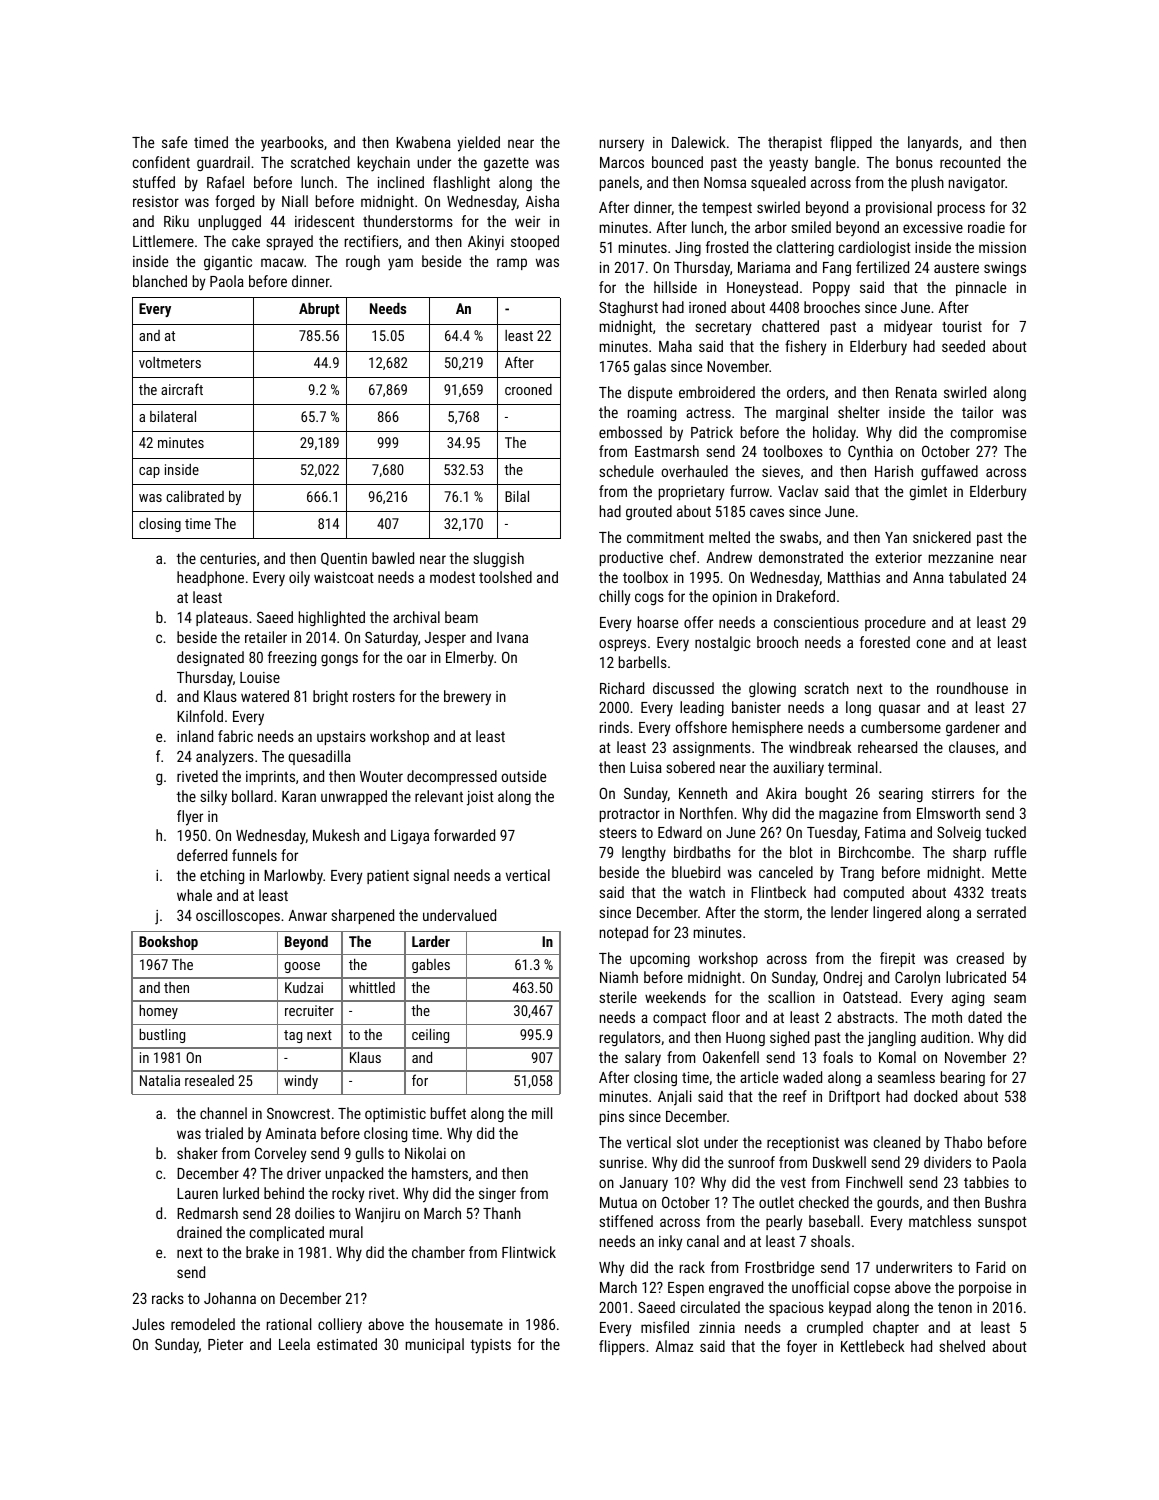  I want to click on arbor, so click(771, 227).
